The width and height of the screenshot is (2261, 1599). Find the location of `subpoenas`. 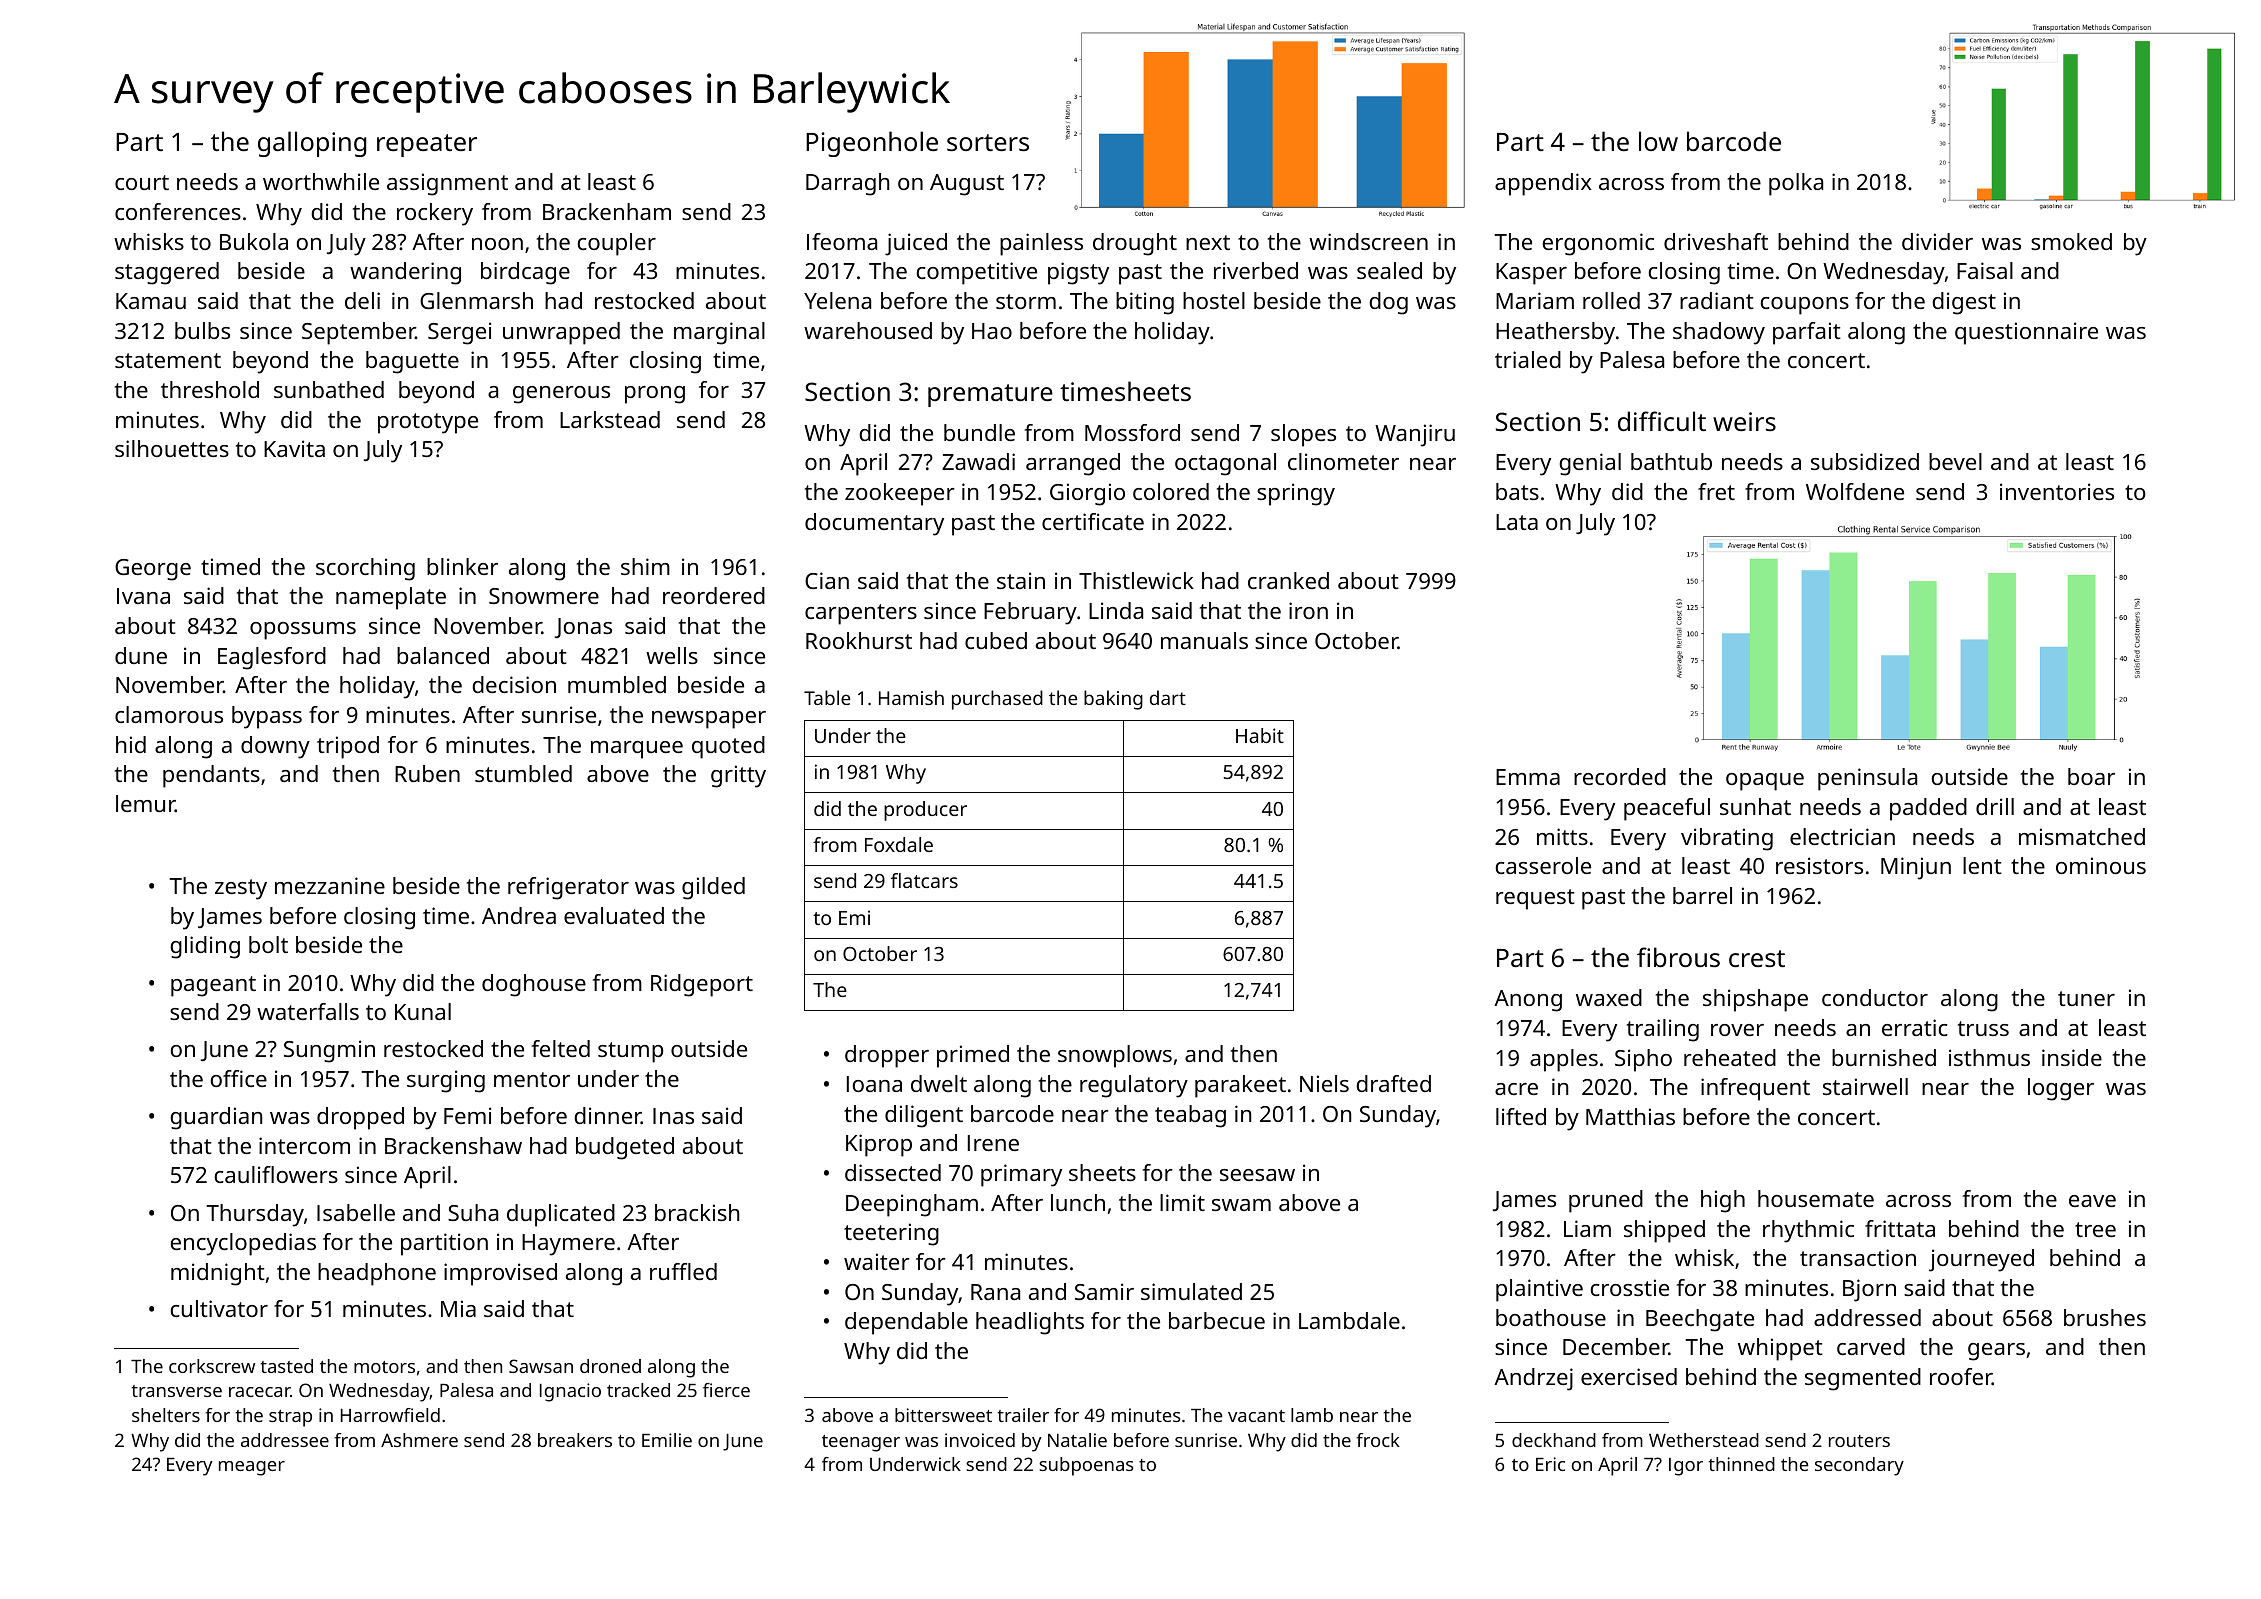

subpoenas is located at coordinates (1086, 1466).
